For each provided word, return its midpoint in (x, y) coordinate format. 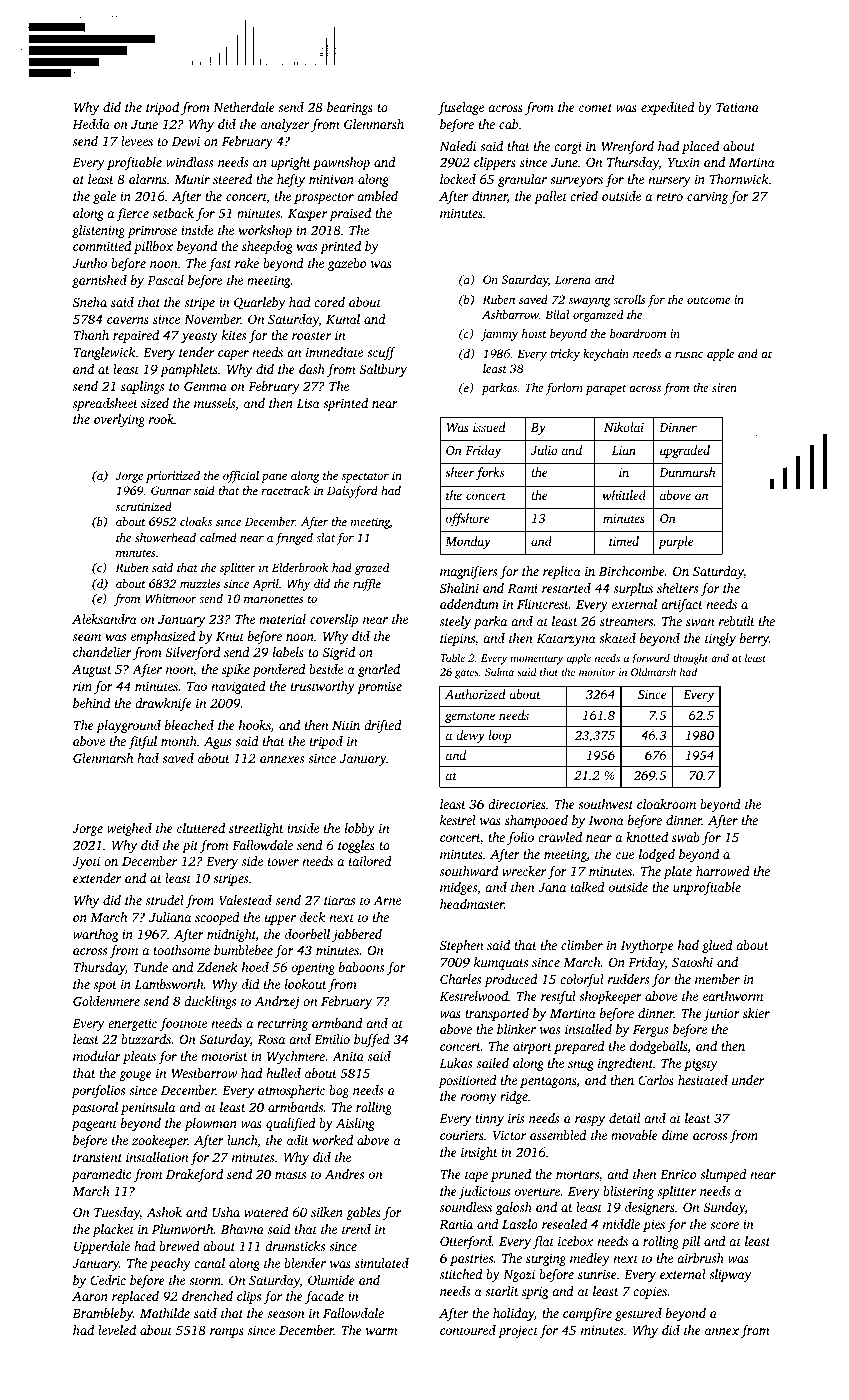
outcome (708, 300)
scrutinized (144, 506)
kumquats (501, 963)
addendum (469, 604)
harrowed (723, 871)
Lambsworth (169, 984)
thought (690, 659)
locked (458, 179)
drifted (383, 726)
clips (249, 1297)
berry (754, 639)
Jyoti (86, 862)
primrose (152, 231)
